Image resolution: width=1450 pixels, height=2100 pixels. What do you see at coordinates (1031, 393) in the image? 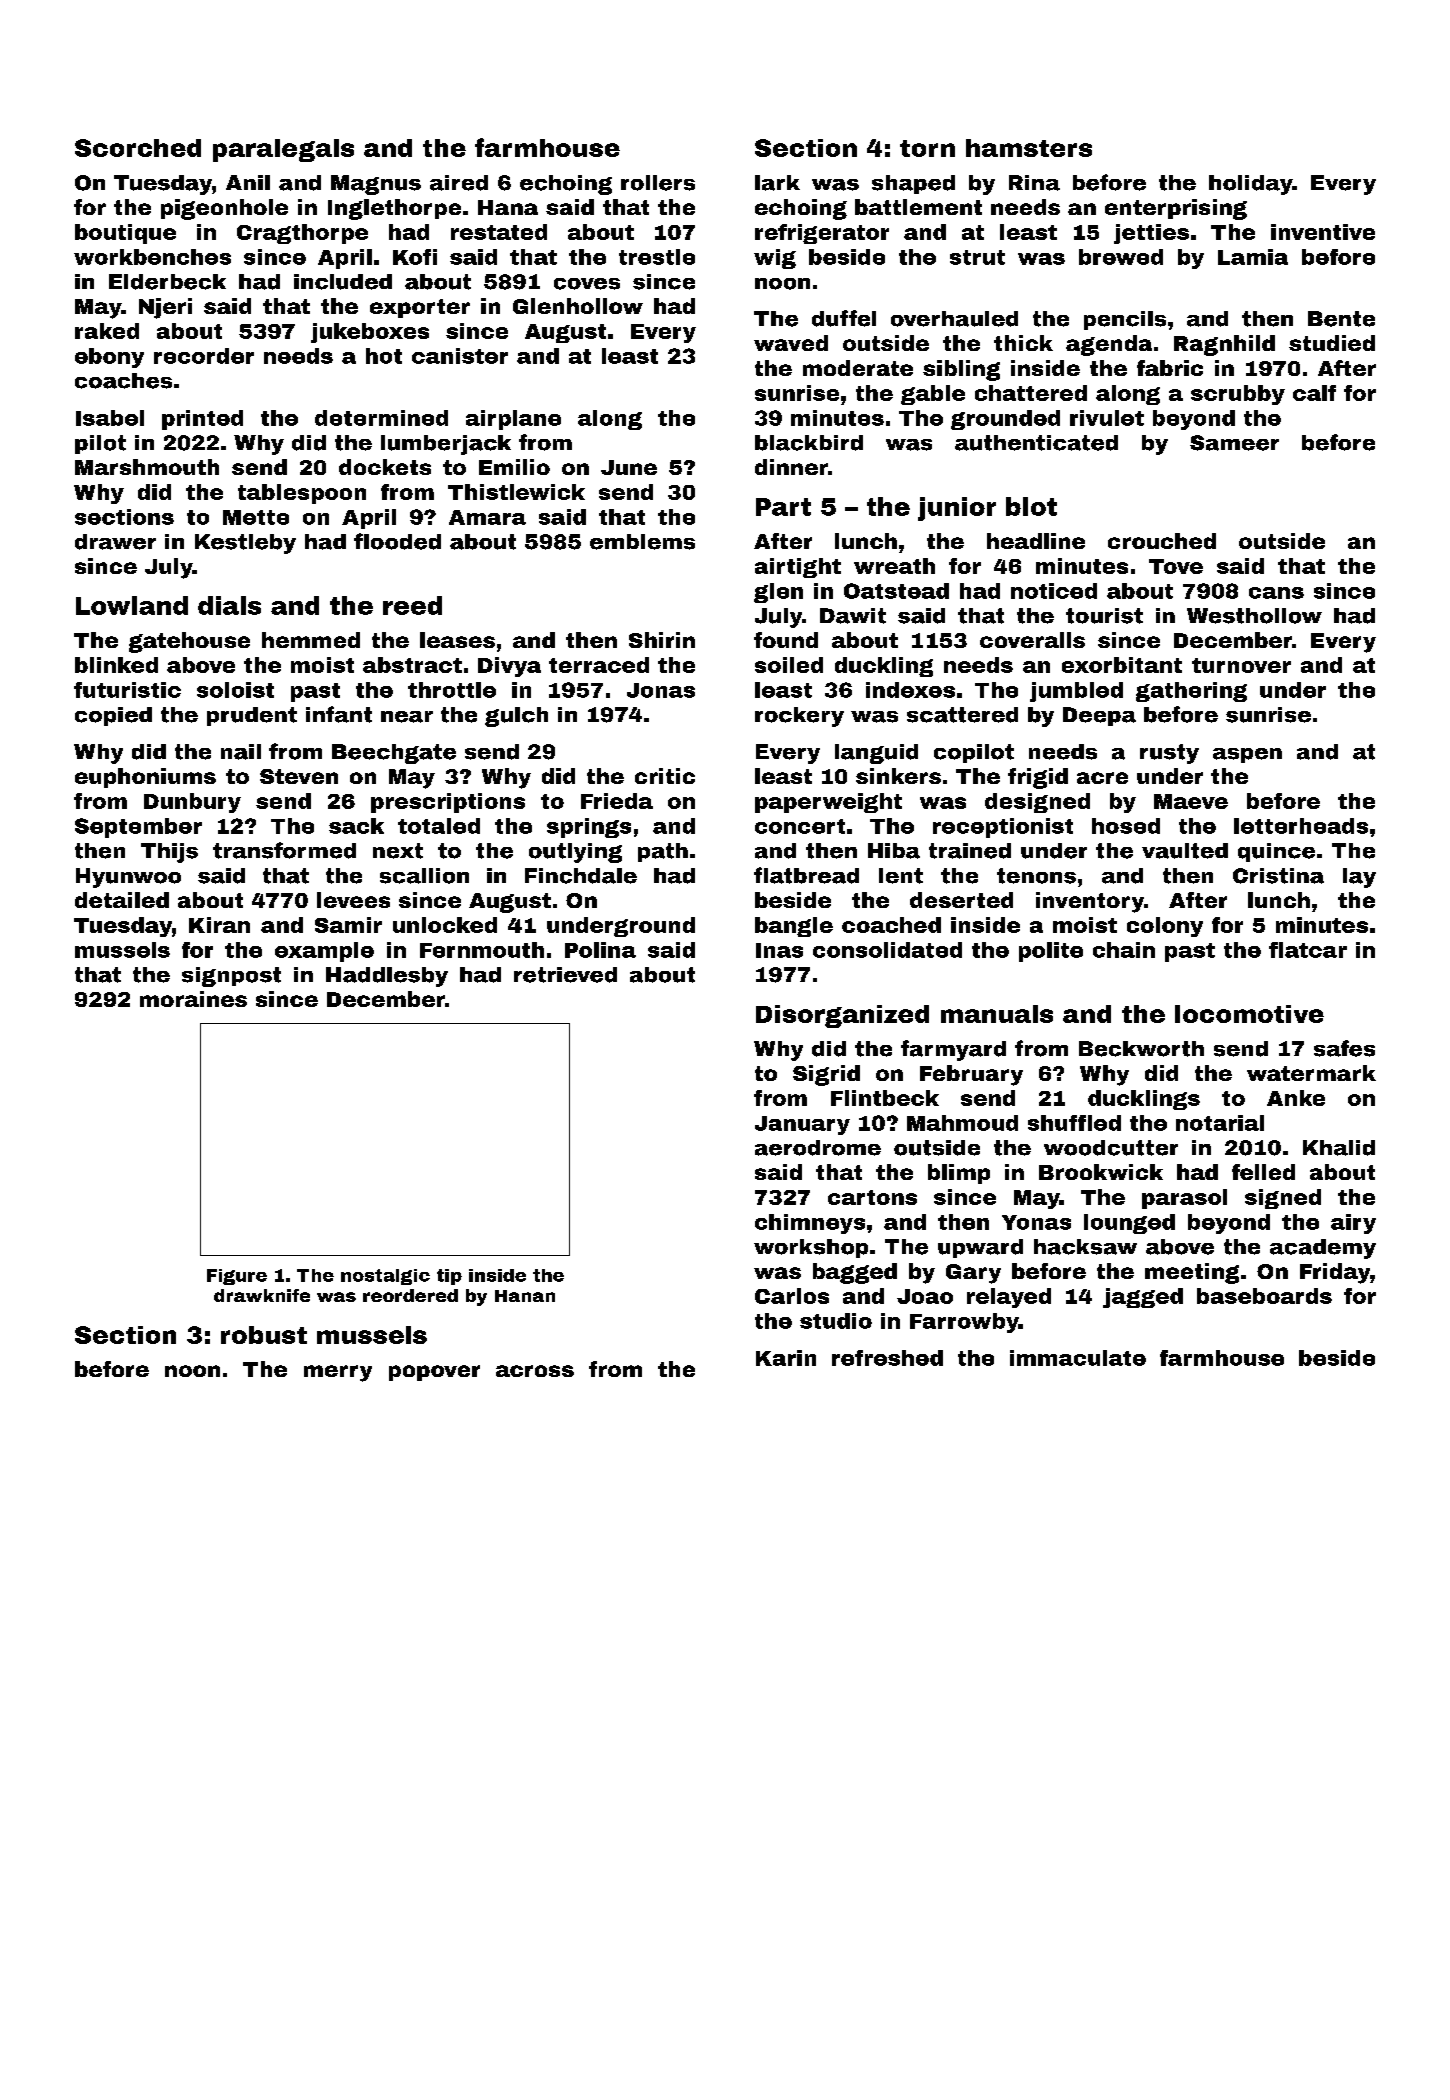
I see `chattered` at bounding box center [1031, 393].
